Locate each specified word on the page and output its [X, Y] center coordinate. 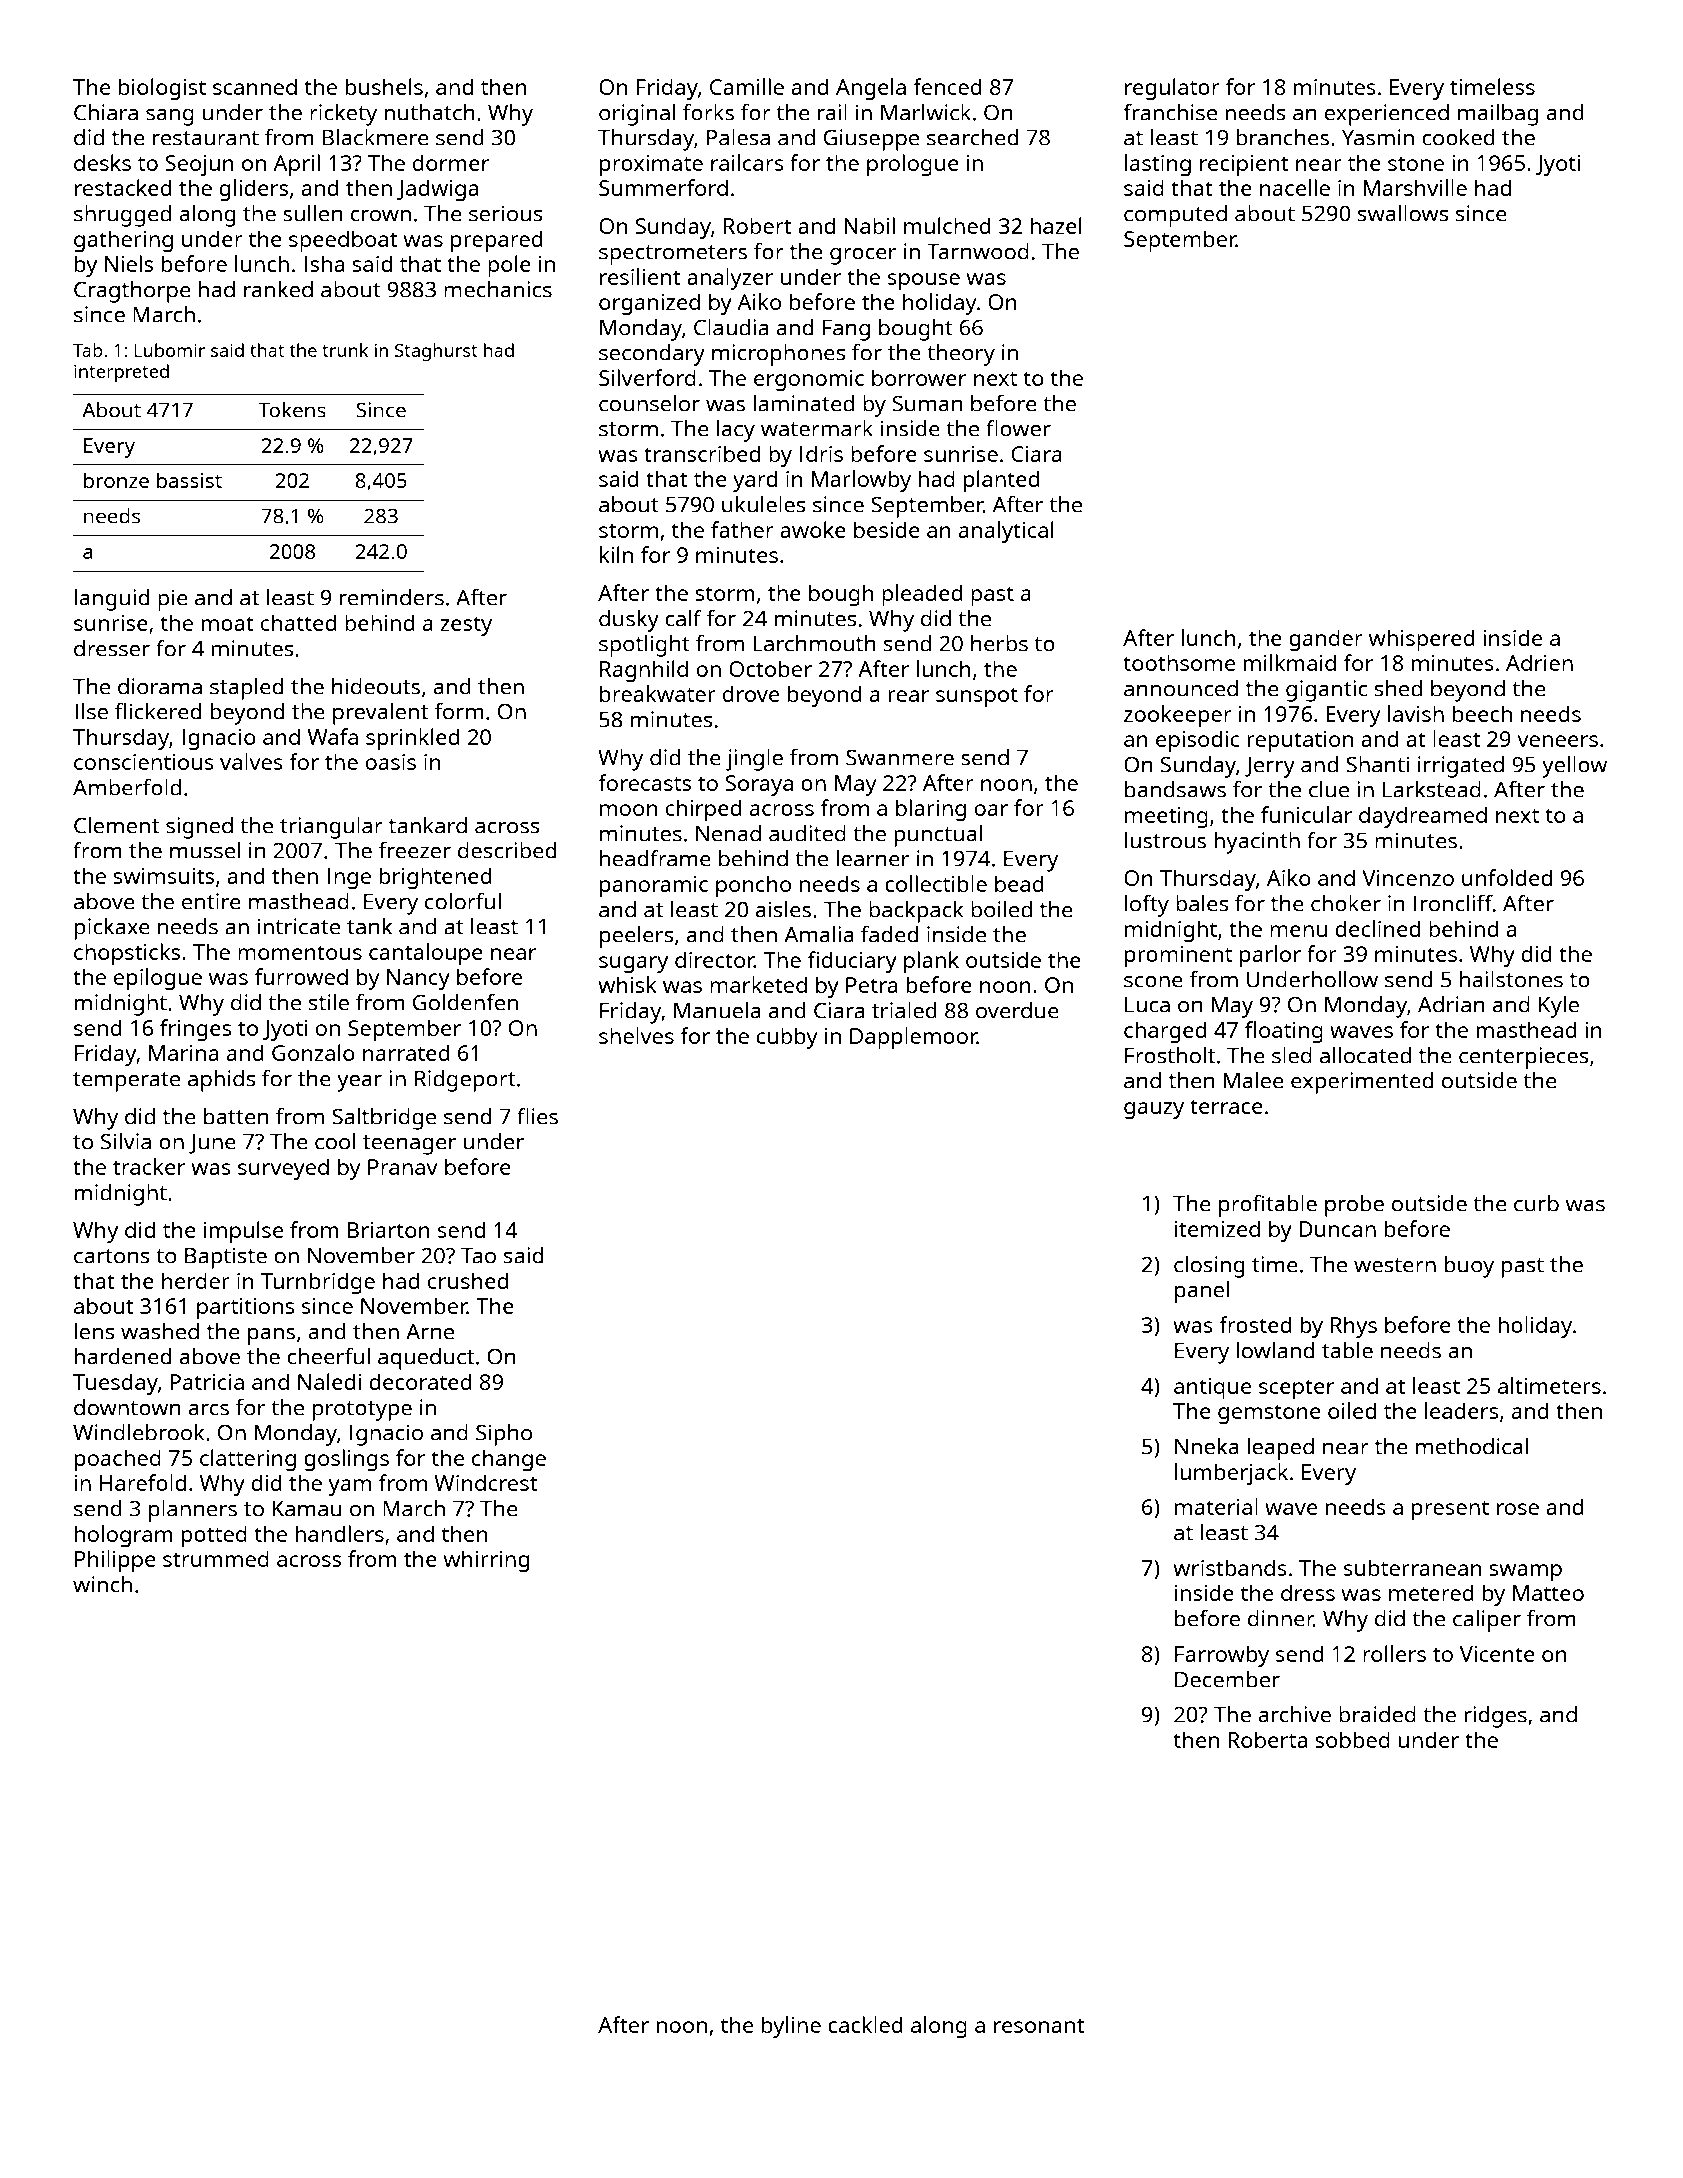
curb [1536, 1203]
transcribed [702, 453]
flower [1018, 428]
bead [1019, 883]
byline [791, 2027]
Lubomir [170, 350]
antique [1212, 1388]
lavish [1416, 713]
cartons [112, 1256]
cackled [865, 2024]
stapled [246, 689]
